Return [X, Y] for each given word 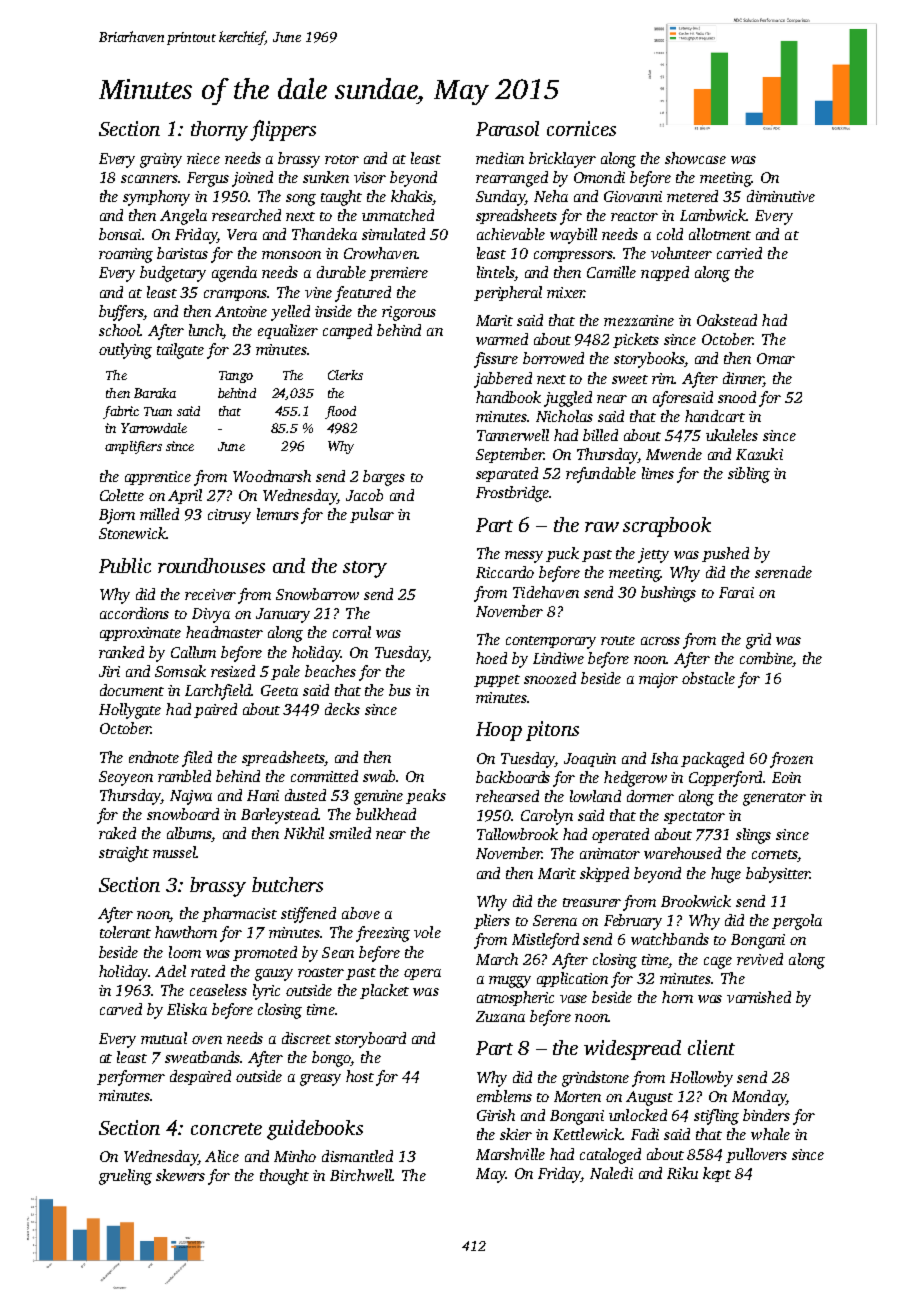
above [361, 913]
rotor [342, 159]
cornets [775, 856]
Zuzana [500, 1016]
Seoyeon [126, 778]
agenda [234, 274]
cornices [581, 128]
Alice [222, 1156]
